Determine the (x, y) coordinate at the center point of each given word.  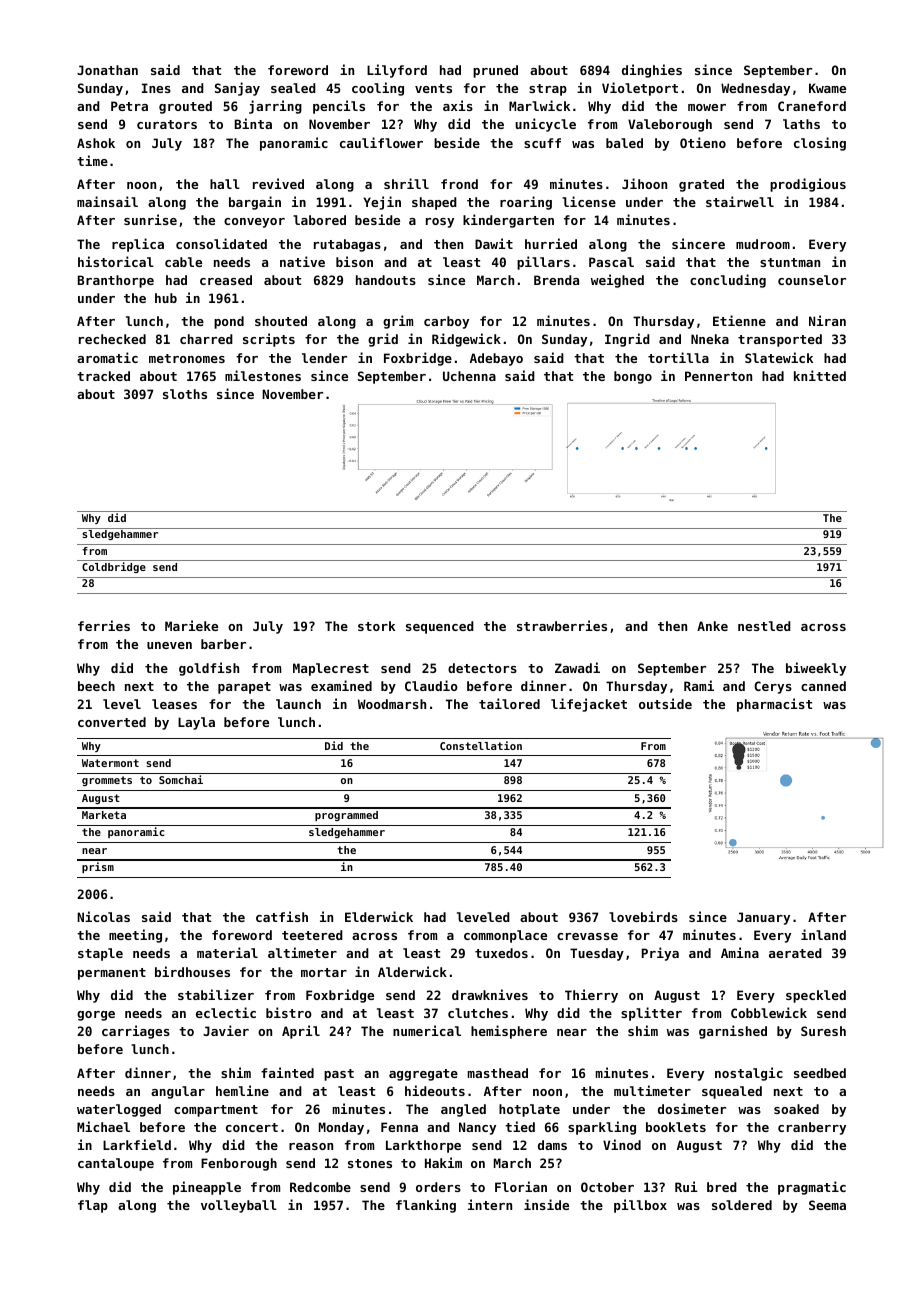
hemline (242, 1090)
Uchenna (469, 376)
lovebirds (643, 916)
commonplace (505, 936)
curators (167, 124)
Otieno (703, 142)
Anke (712, 626)
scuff (542, 143)
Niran (827, 320)
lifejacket (589, 705)
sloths (185, 394)
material (227, 952)
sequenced (440, 627)
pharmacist (774, 705)
